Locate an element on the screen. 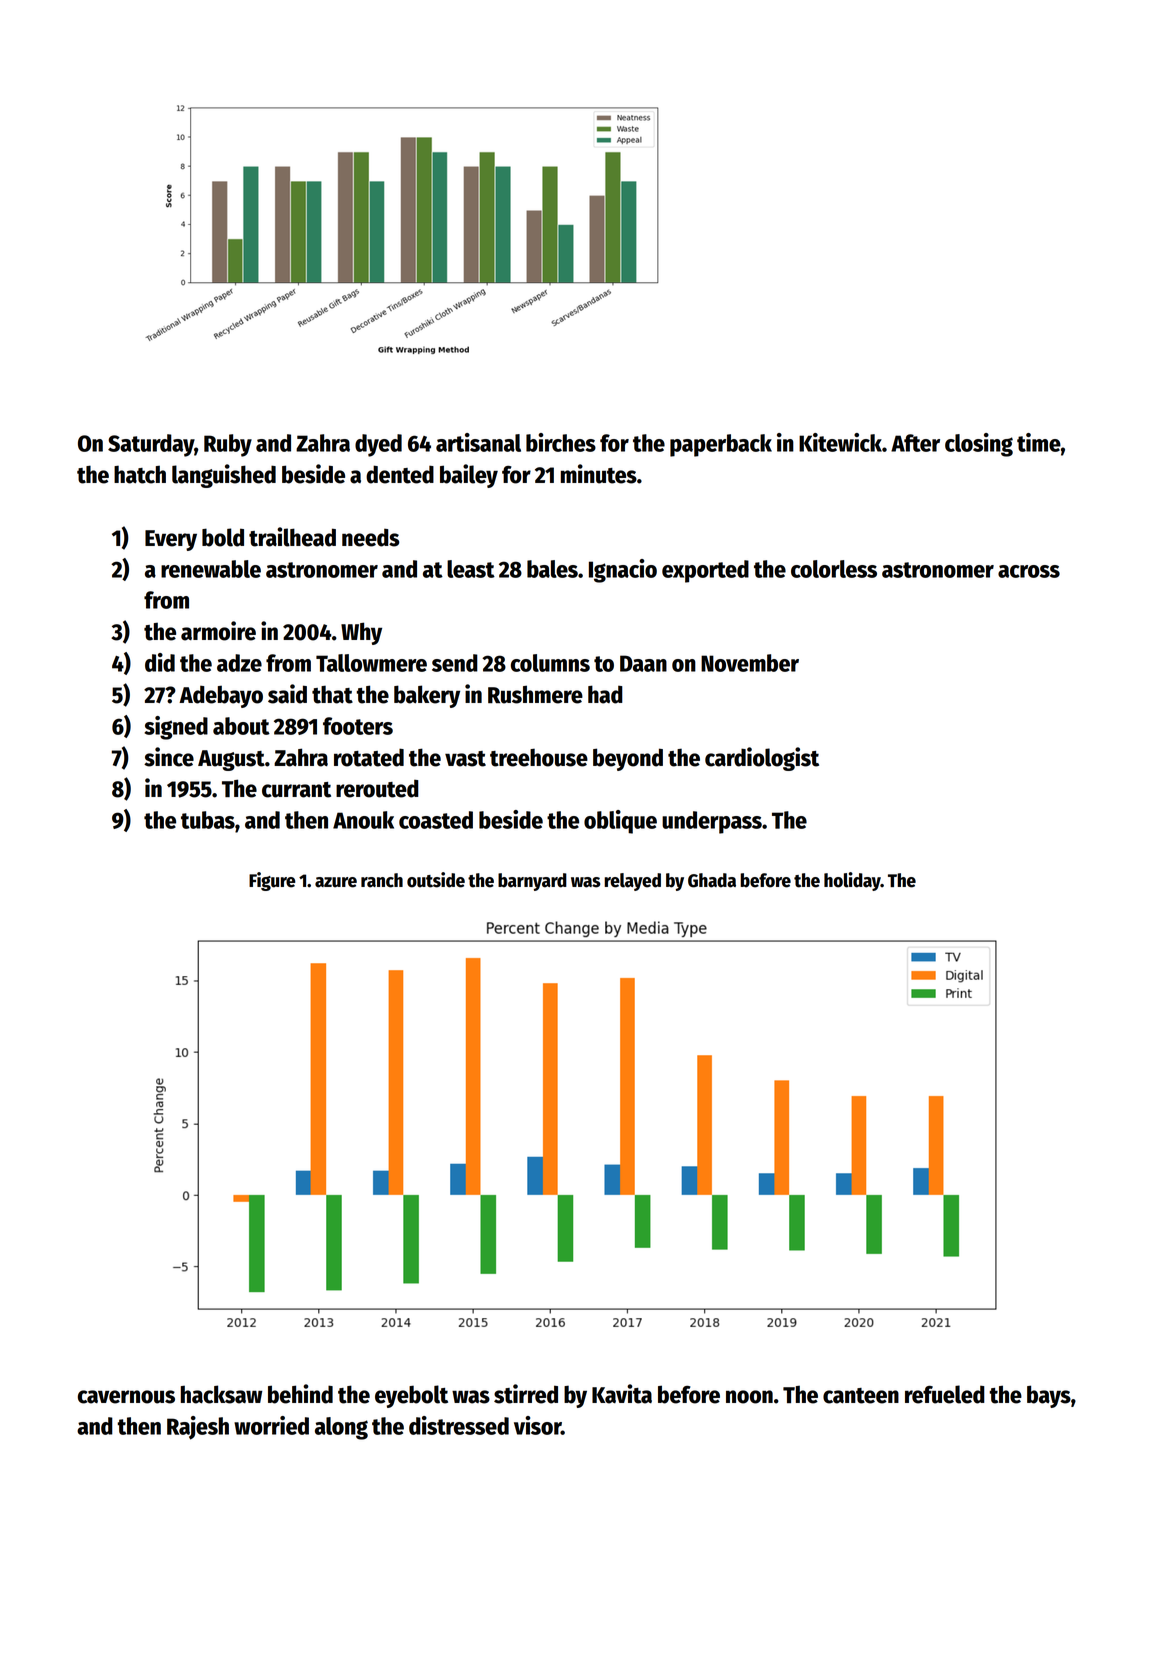  refueled is located at coordinates (945, 1394).
